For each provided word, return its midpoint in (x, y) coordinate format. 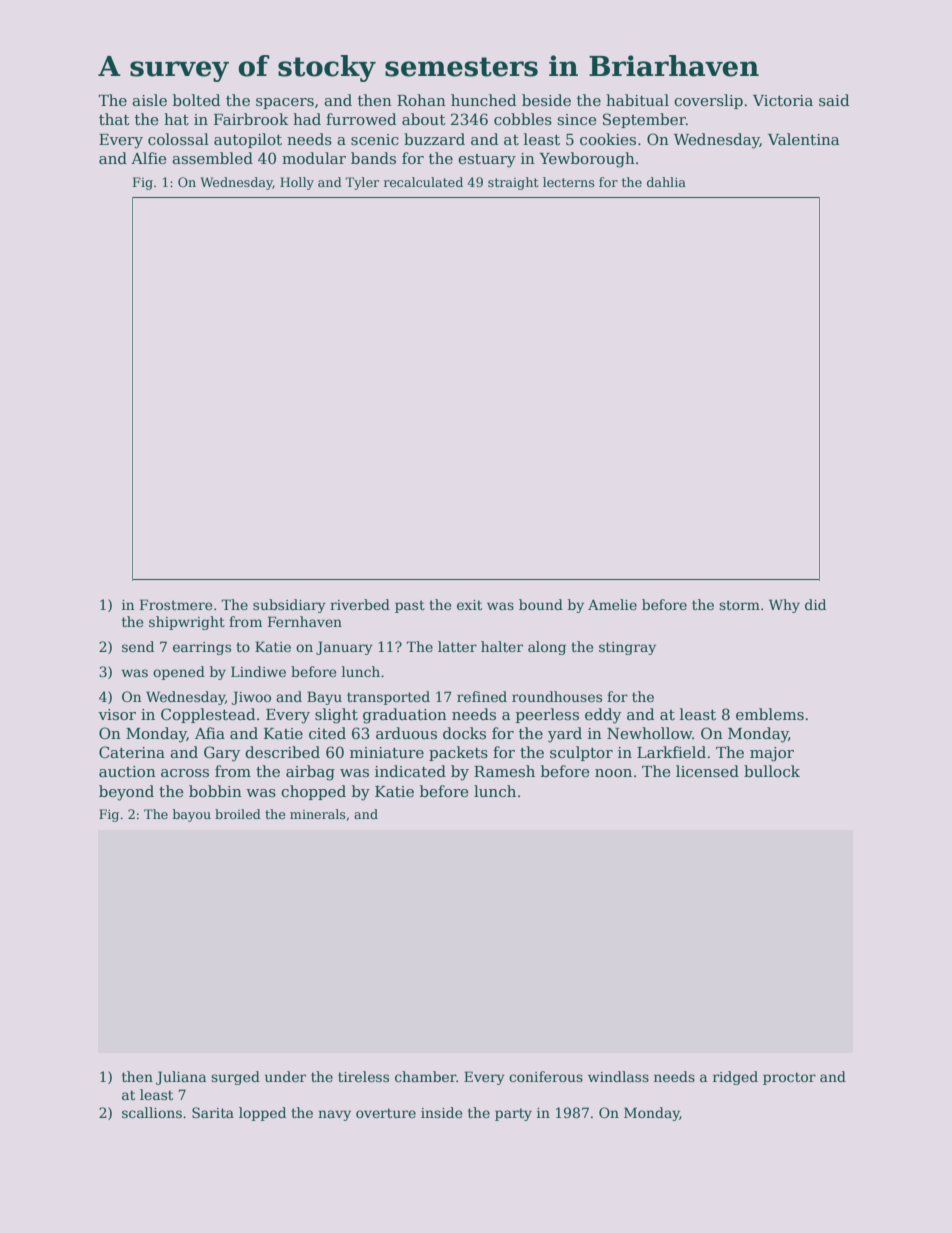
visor (117, 714)
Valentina (804, 139)
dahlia (666, 182)
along (547, 648)
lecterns (569, 182)
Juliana (181, 1078)
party (513, 1114)
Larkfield (671, 752)
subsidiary (289, 606)
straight (513, 183)
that (114, 119)
